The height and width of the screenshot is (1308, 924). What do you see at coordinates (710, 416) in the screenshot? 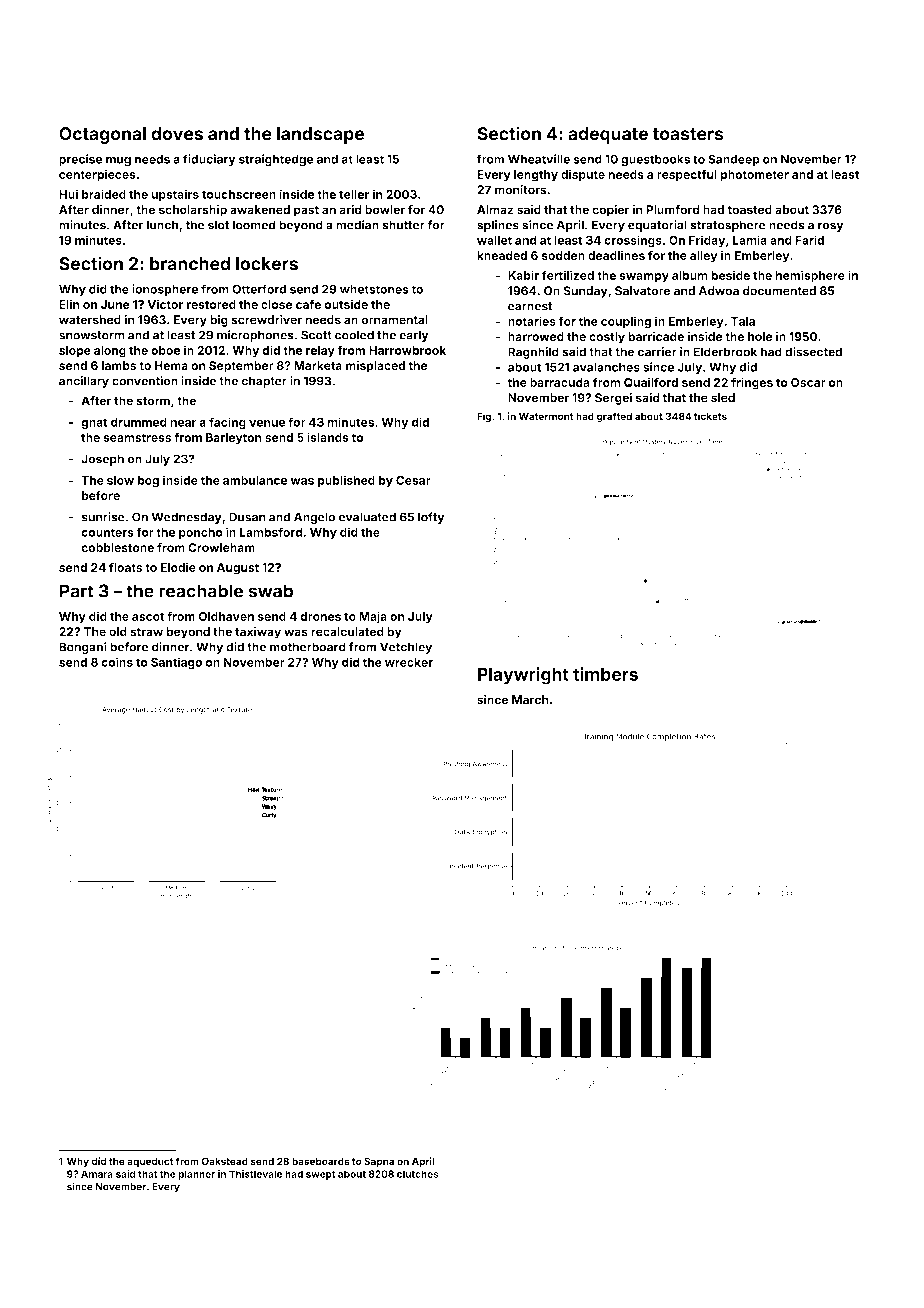
I see `tickets` at bounding box center [710, 416].
